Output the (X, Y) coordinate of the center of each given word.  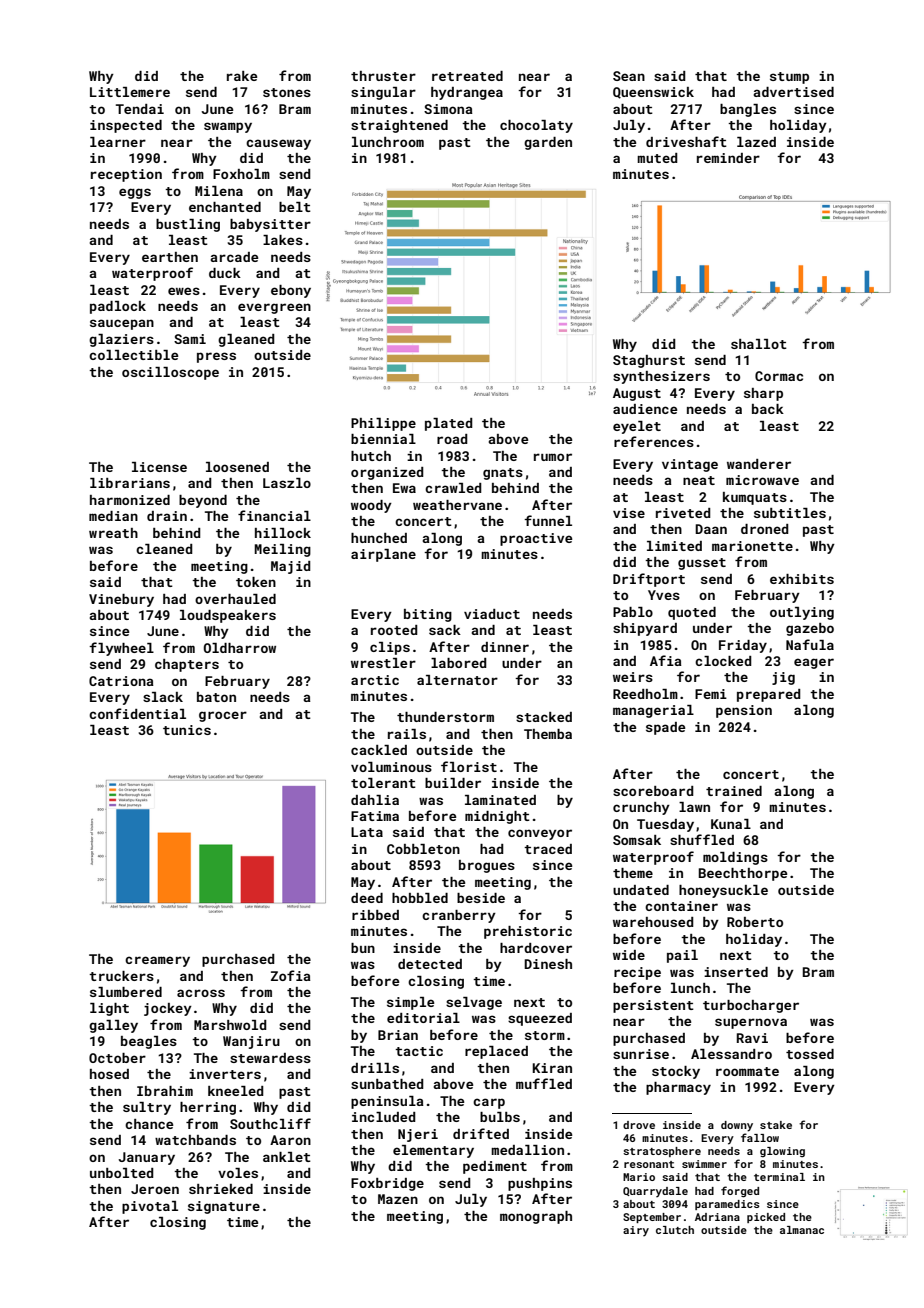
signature (224, 1207)
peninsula (387, 1102)
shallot (759, 344)
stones (287, 92)
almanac (802, 1230)
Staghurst (649, 361)
